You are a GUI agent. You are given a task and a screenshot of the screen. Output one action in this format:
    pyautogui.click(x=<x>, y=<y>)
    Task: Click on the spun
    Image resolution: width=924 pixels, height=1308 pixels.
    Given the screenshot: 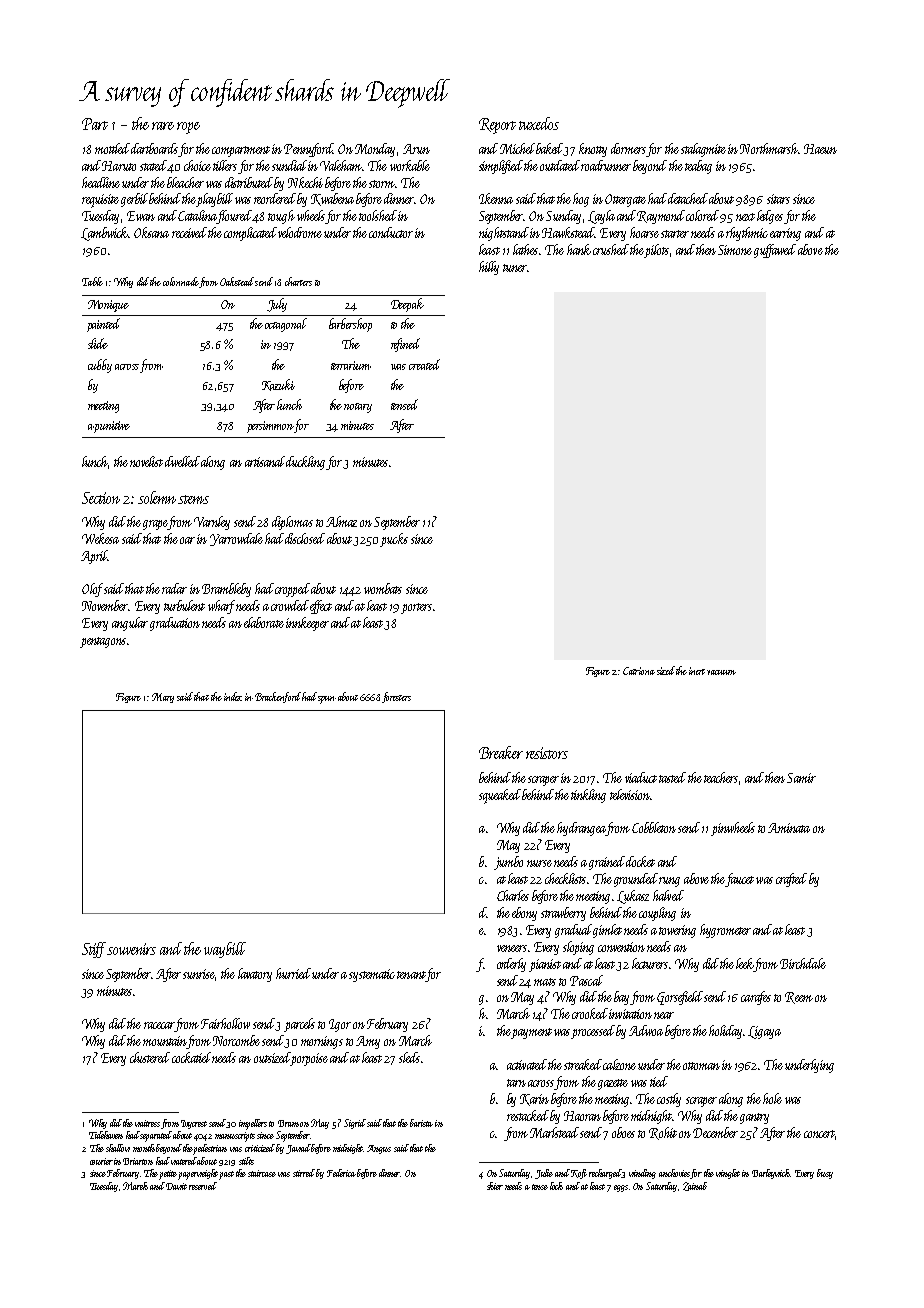 What is the action you would take?
    pyautogui.click(x=327, y=700)
